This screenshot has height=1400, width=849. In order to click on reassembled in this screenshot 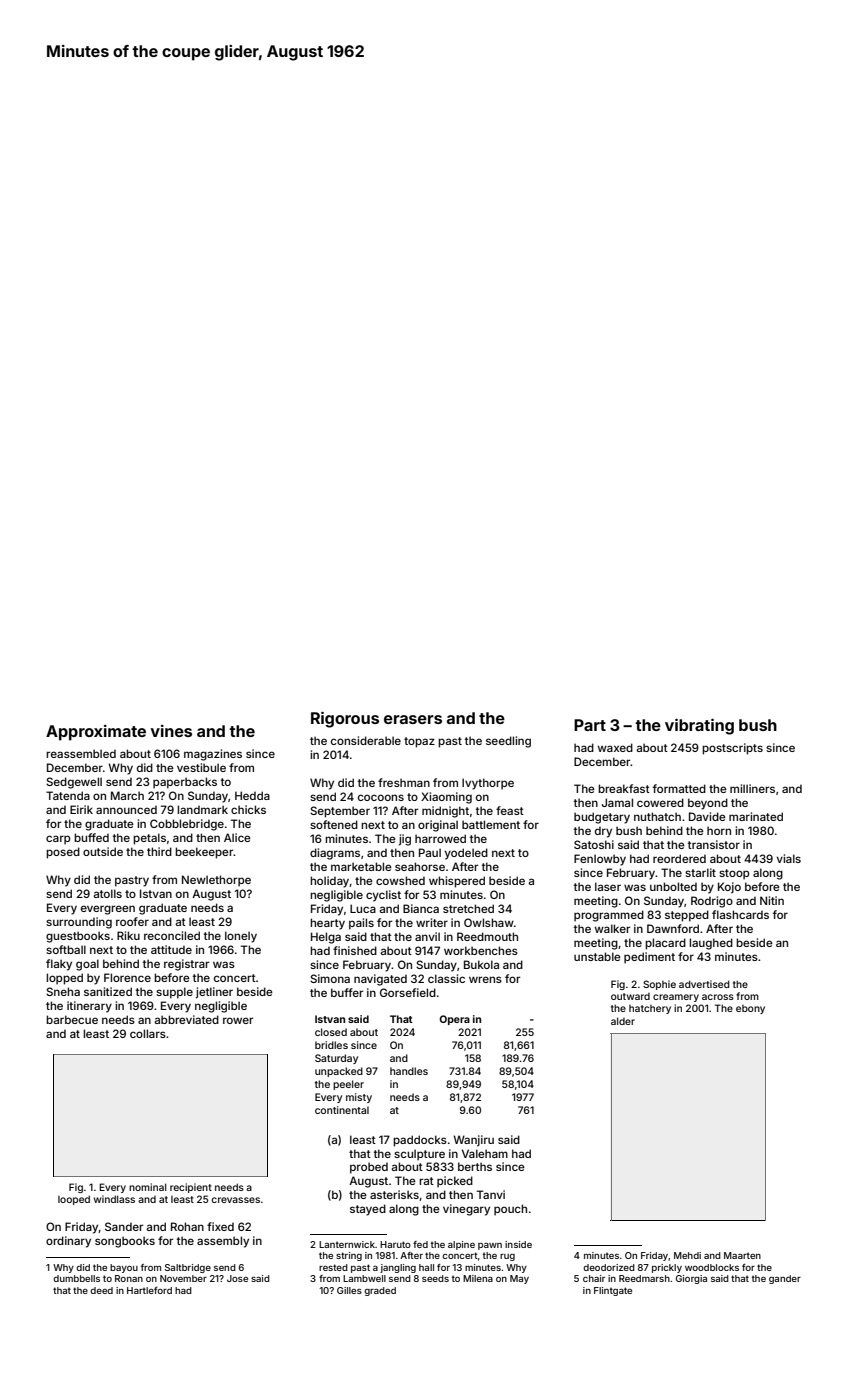, I will do `click(81, 753)`.
